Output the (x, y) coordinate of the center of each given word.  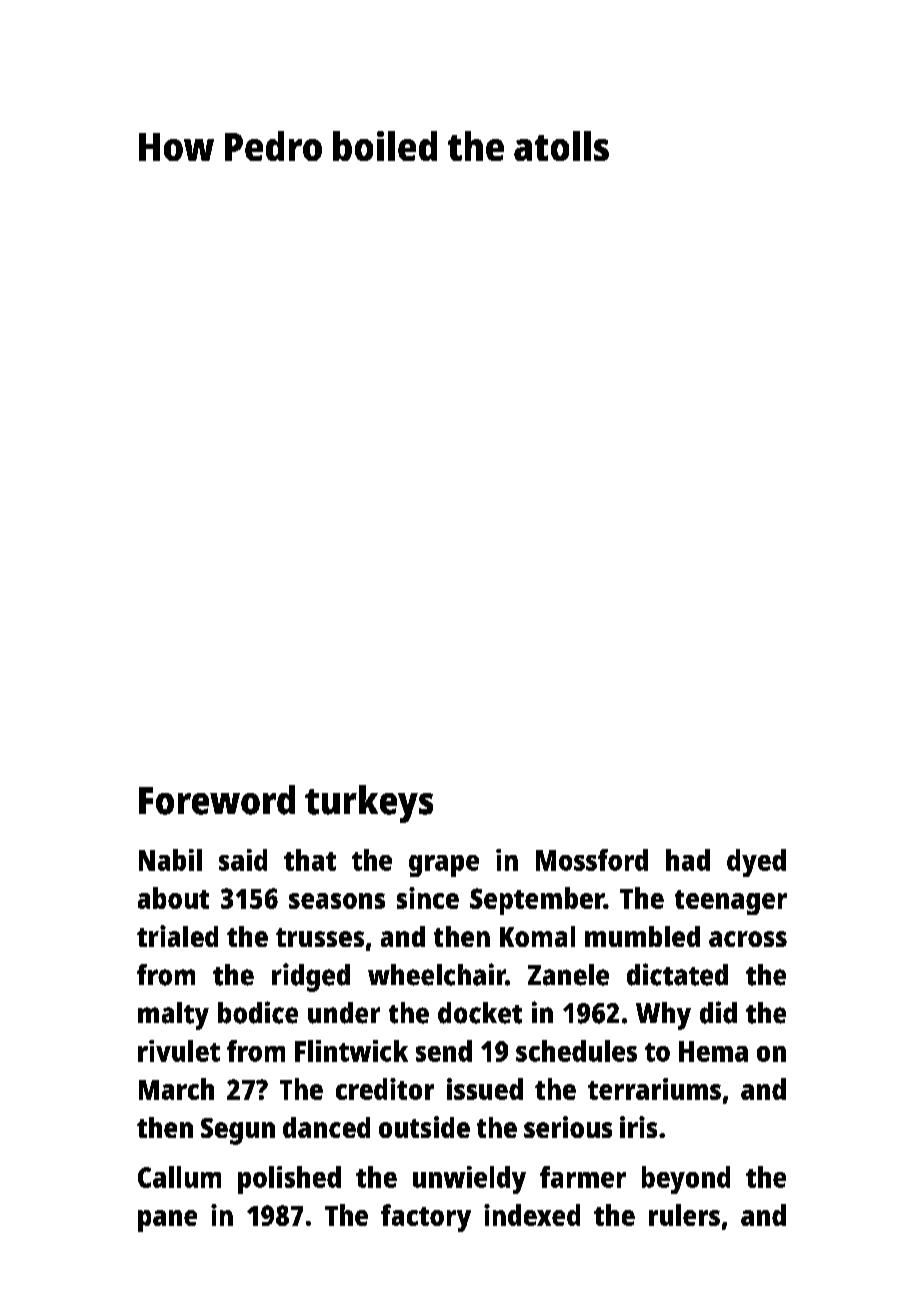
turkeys (369, 804)
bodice (258, 1012)
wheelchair (436, 974)
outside (424, 1127)
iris (638, 1127)
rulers (684, 1215)
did (718, 1012)
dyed (756, 863)
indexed (532, 1215)
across (748, 939)
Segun (238, 1131)
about (173, 898)
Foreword (217, 800)
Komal (537, 936)
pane (167, 1221)
